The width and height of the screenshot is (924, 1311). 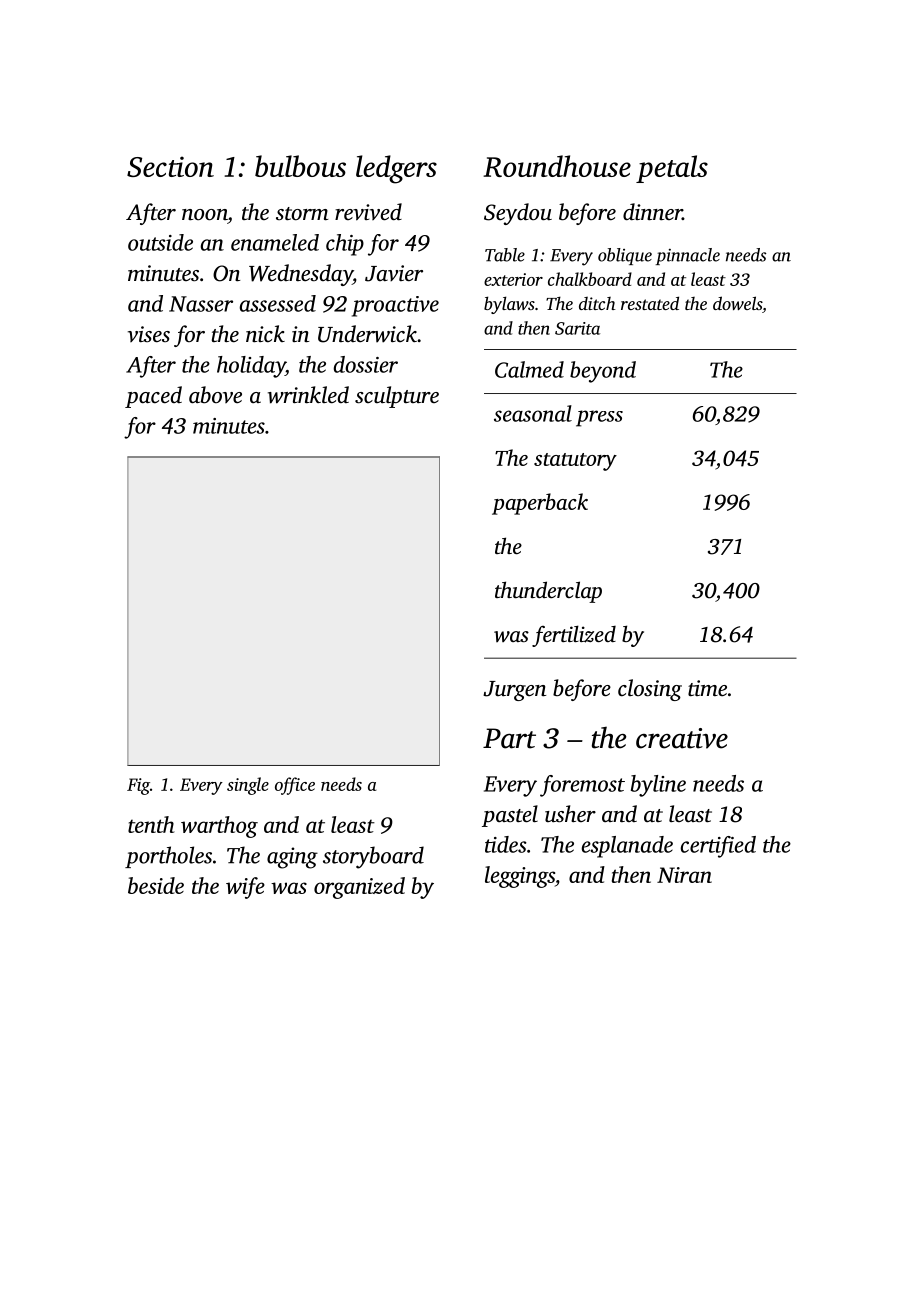 I want to click on Jurgen, so click(x=514, y=691).
